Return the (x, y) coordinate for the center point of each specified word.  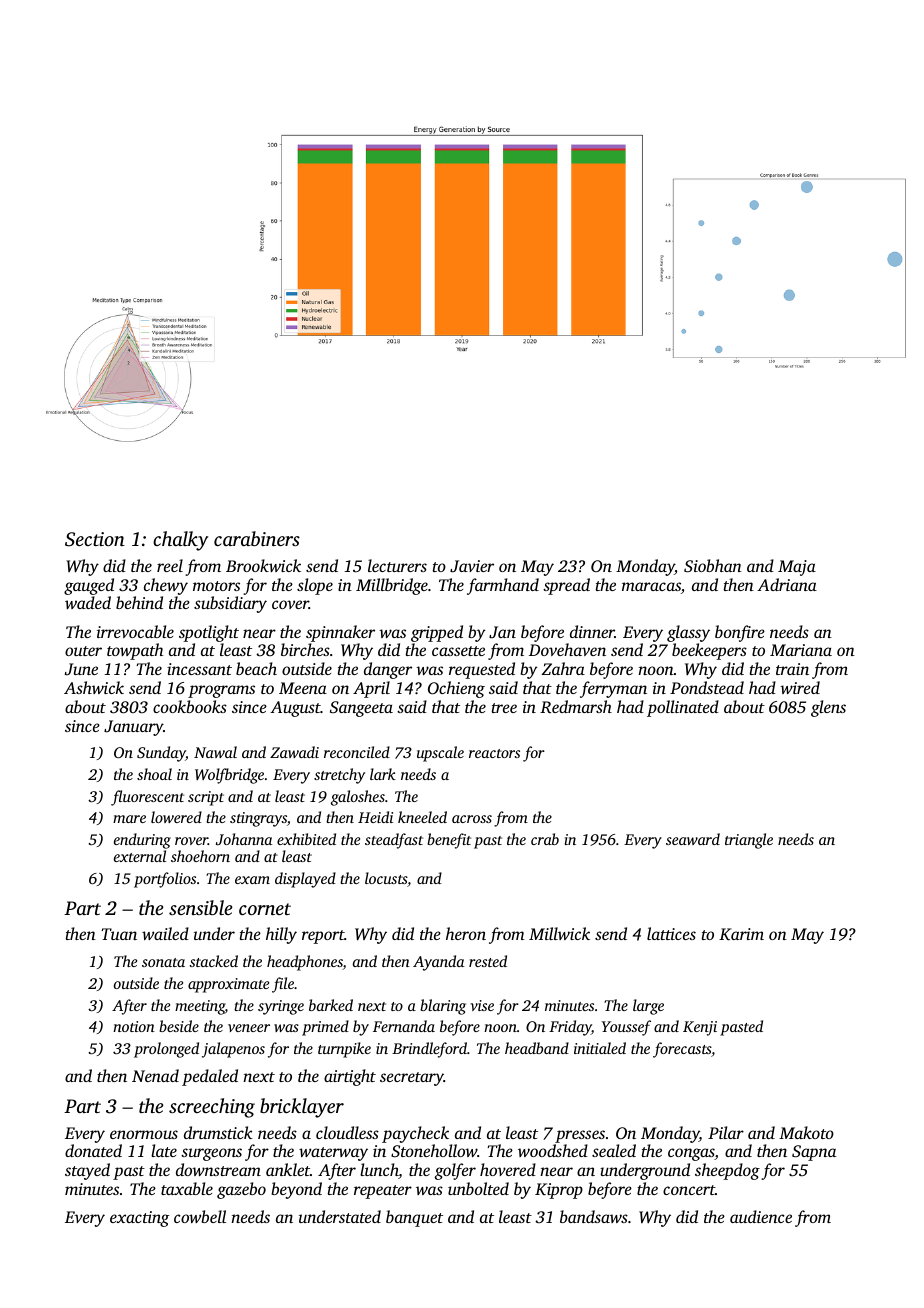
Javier (472, 566)
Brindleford (429, 1050)
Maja (797, 568)
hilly (281, 935)
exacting (139, 1219)
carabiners (257, 538)
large (648, 1007)
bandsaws (594, 1216)
